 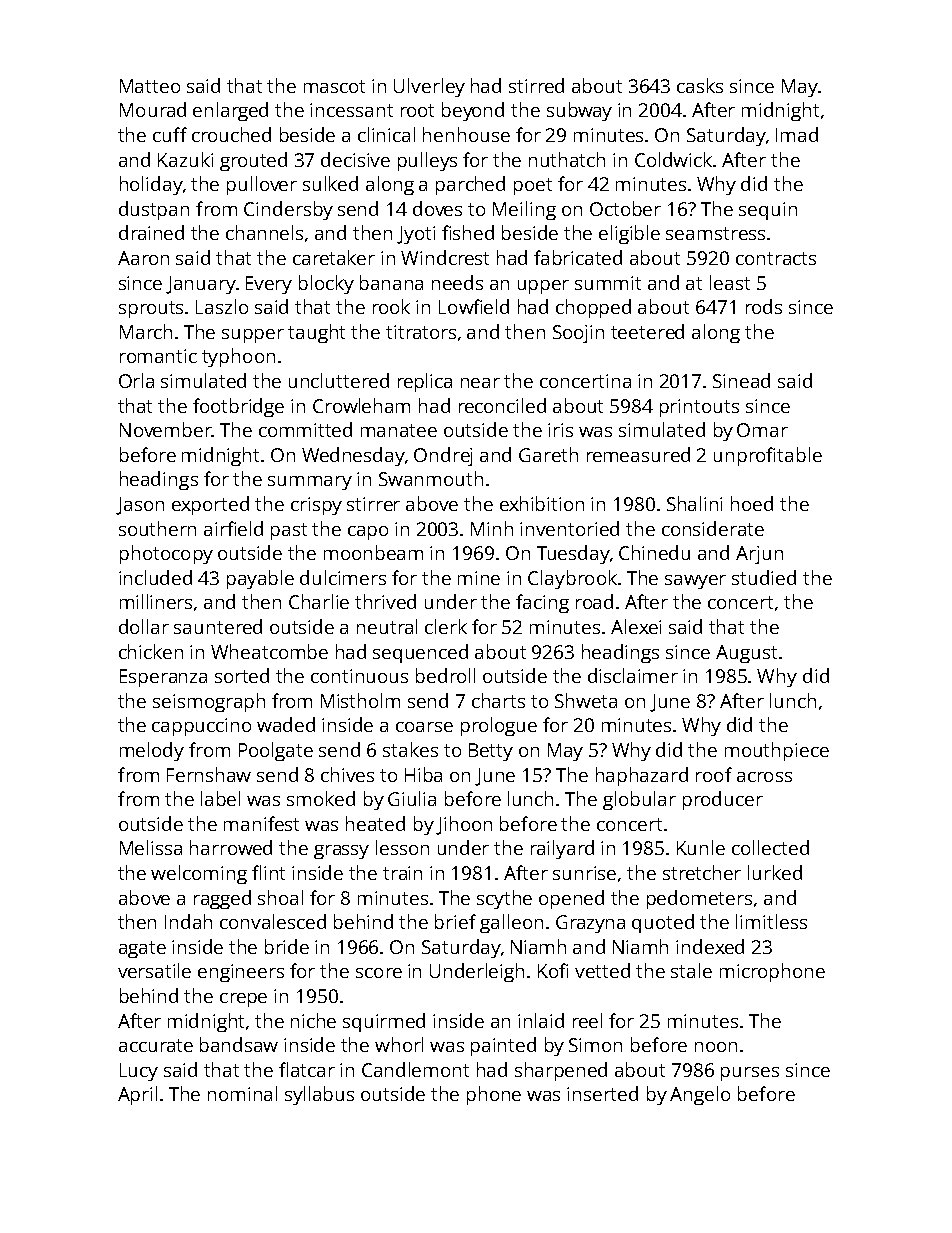 I want to click on April, so click(x=137, y=1095).
